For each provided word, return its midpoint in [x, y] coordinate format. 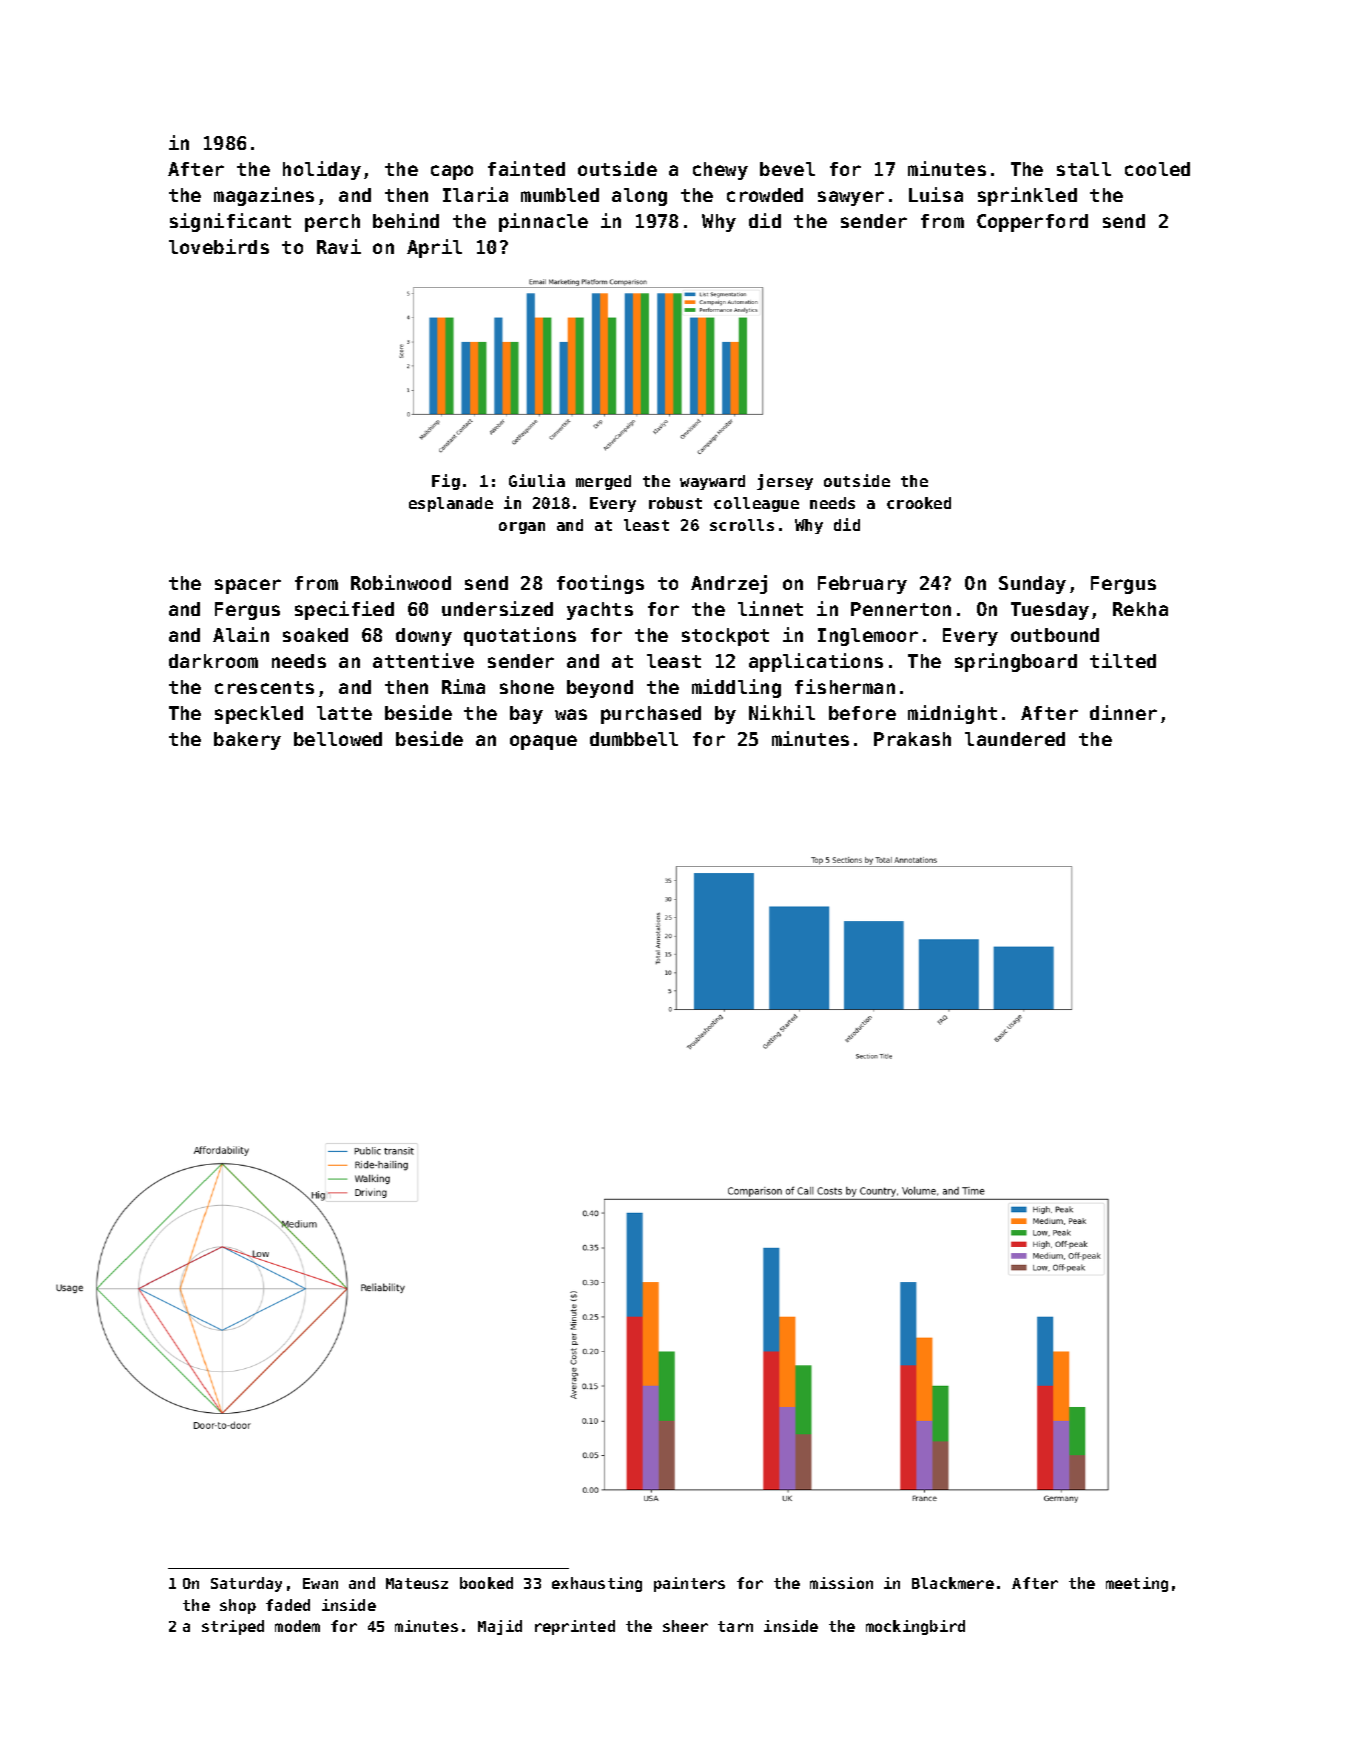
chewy [720, 171]
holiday [322, 170]
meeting [1137, 1584]
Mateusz [417, 1583]
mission [841, 1583]
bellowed [338, 739]
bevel [787, 169]
